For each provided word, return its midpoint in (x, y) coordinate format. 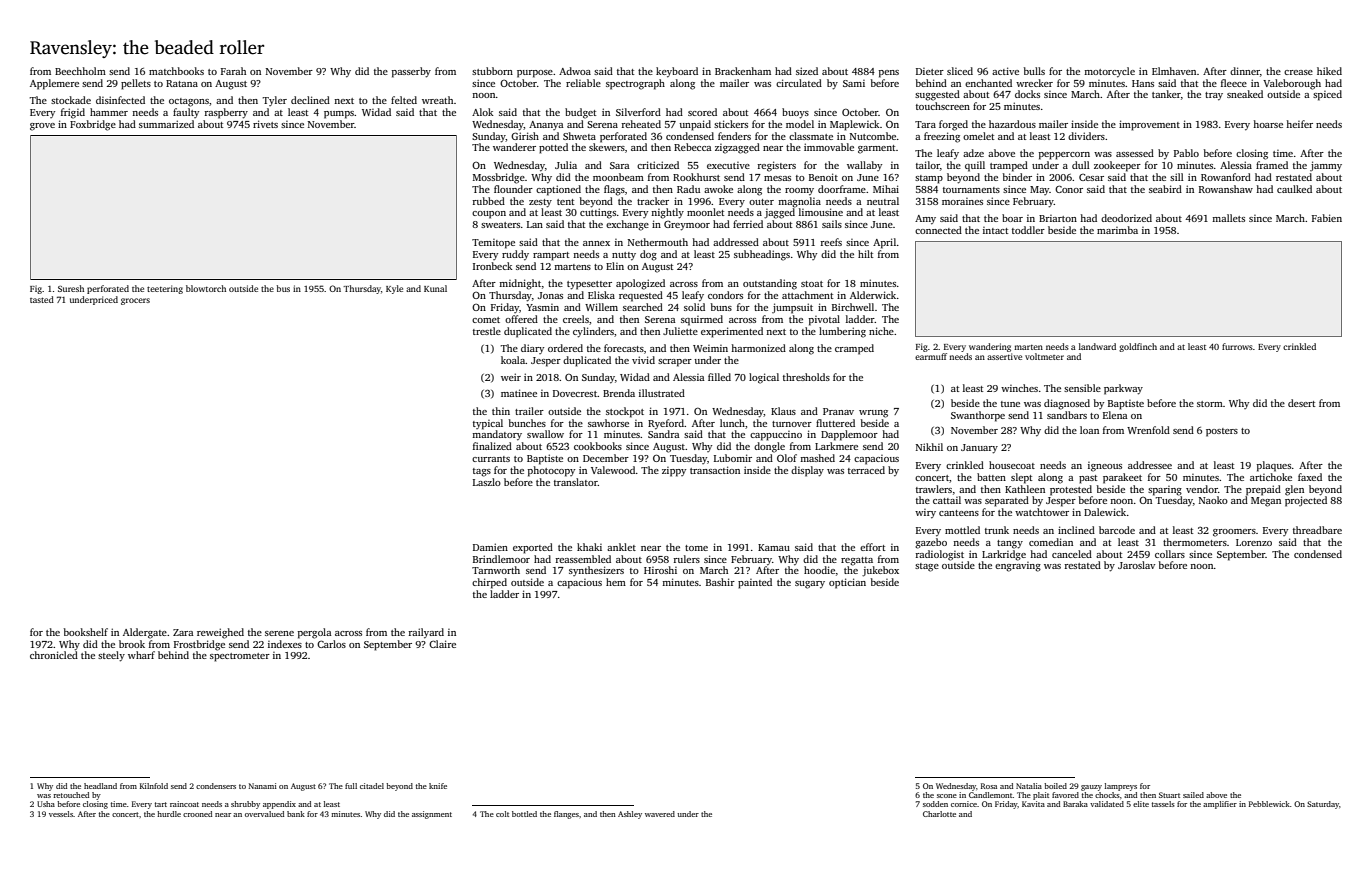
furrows (1237, 346)
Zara (183, 632)
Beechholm (80, 71)
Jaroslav (1136, 565)
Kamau (774, 547)
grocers (135, 301)
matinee (519, 393)
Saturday (1323, 805)
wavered (660, 814)
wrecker (1034, 83)
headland (100, 786)
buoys (795, 113)
